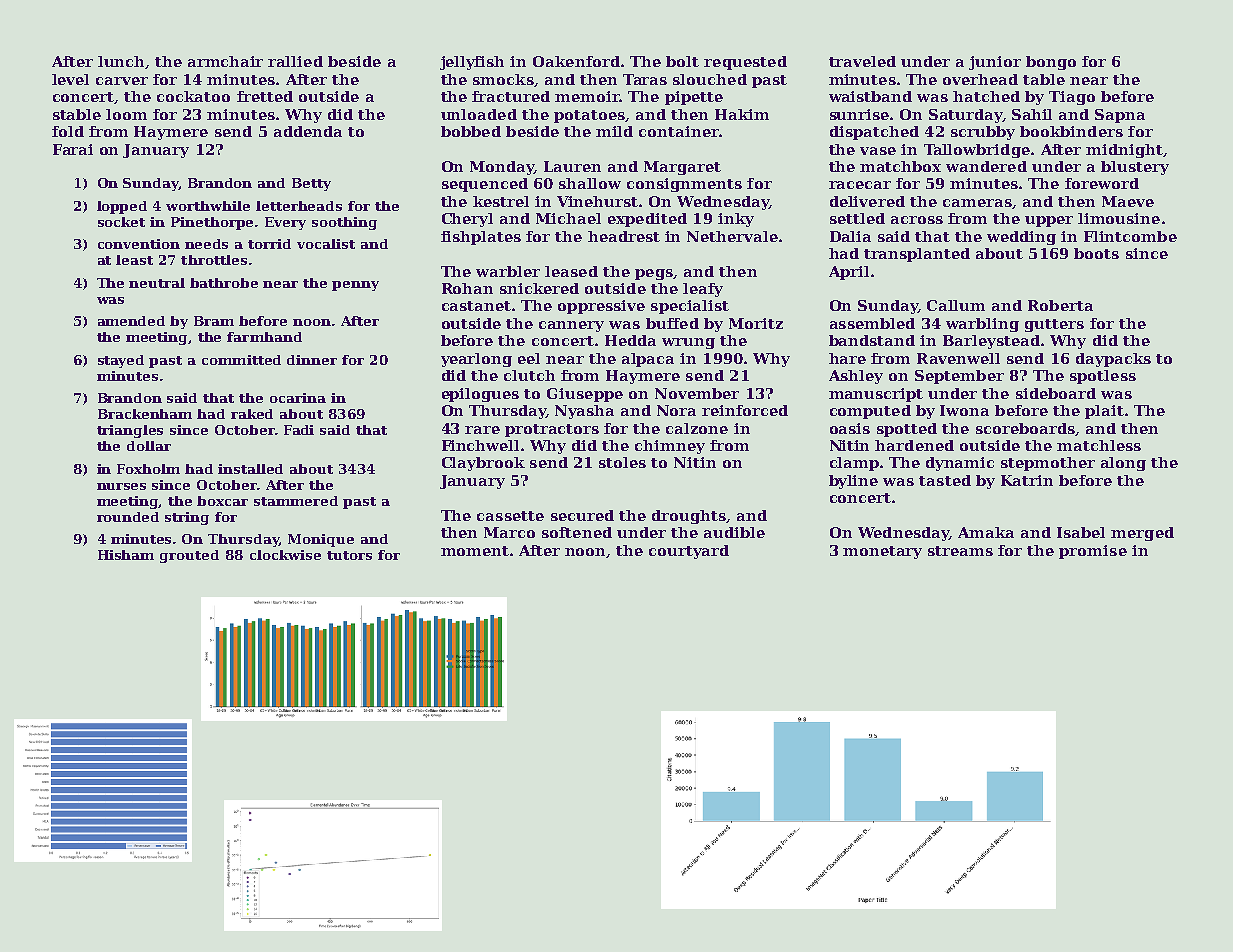 The height and width of the screenshot is (952, 1233). What do you see at coordinates (121, 361) in the screenshot?
I see `stayed` at bounding box center [121, 361].
